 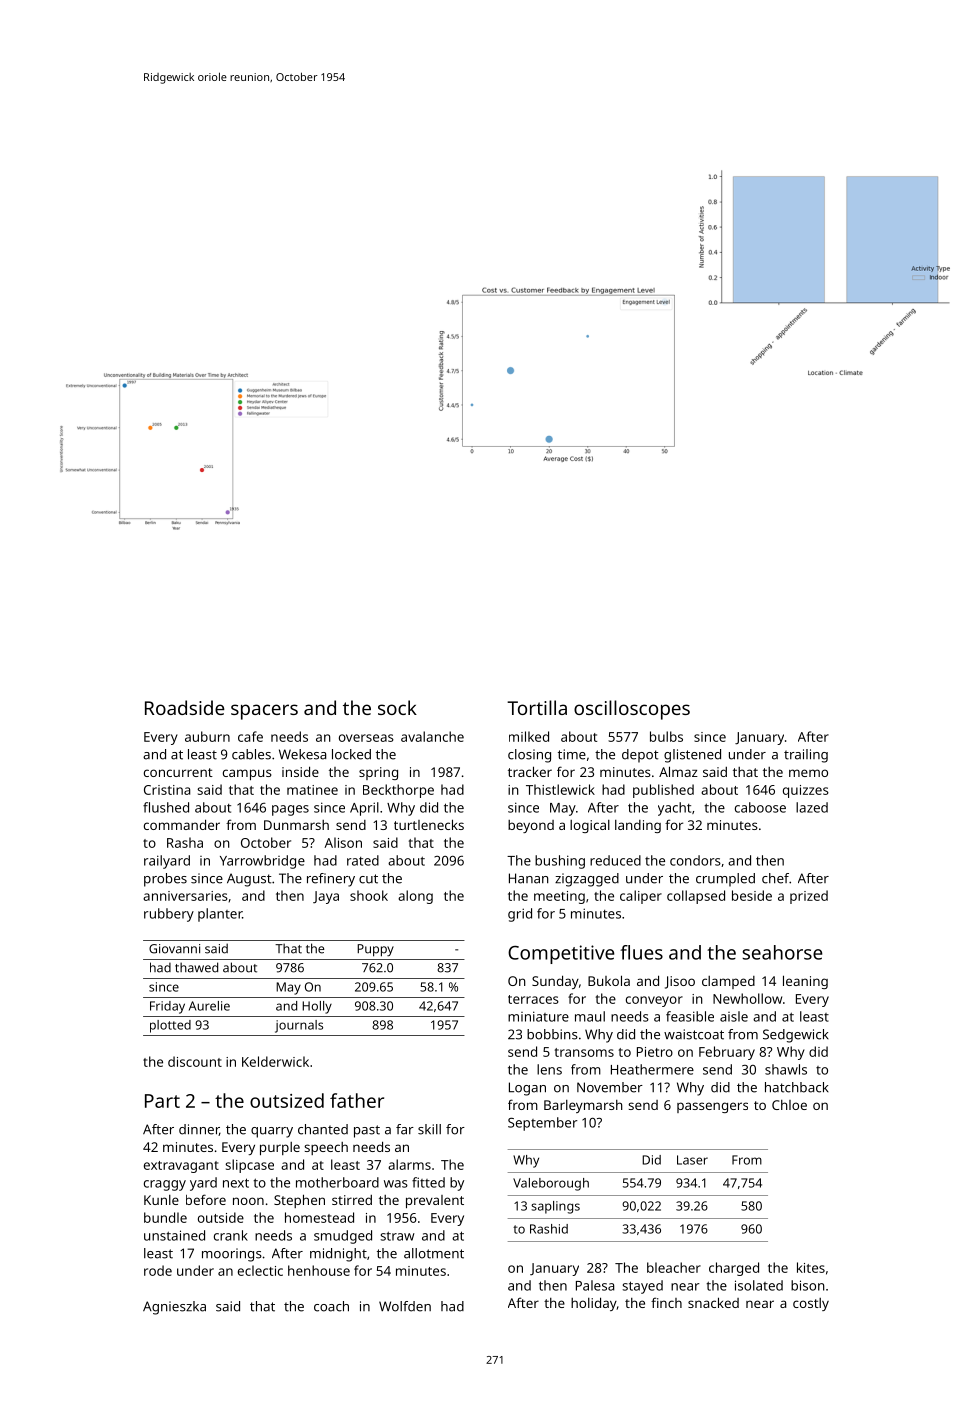 I want to click on trailing, so click(x=806, y=756).
